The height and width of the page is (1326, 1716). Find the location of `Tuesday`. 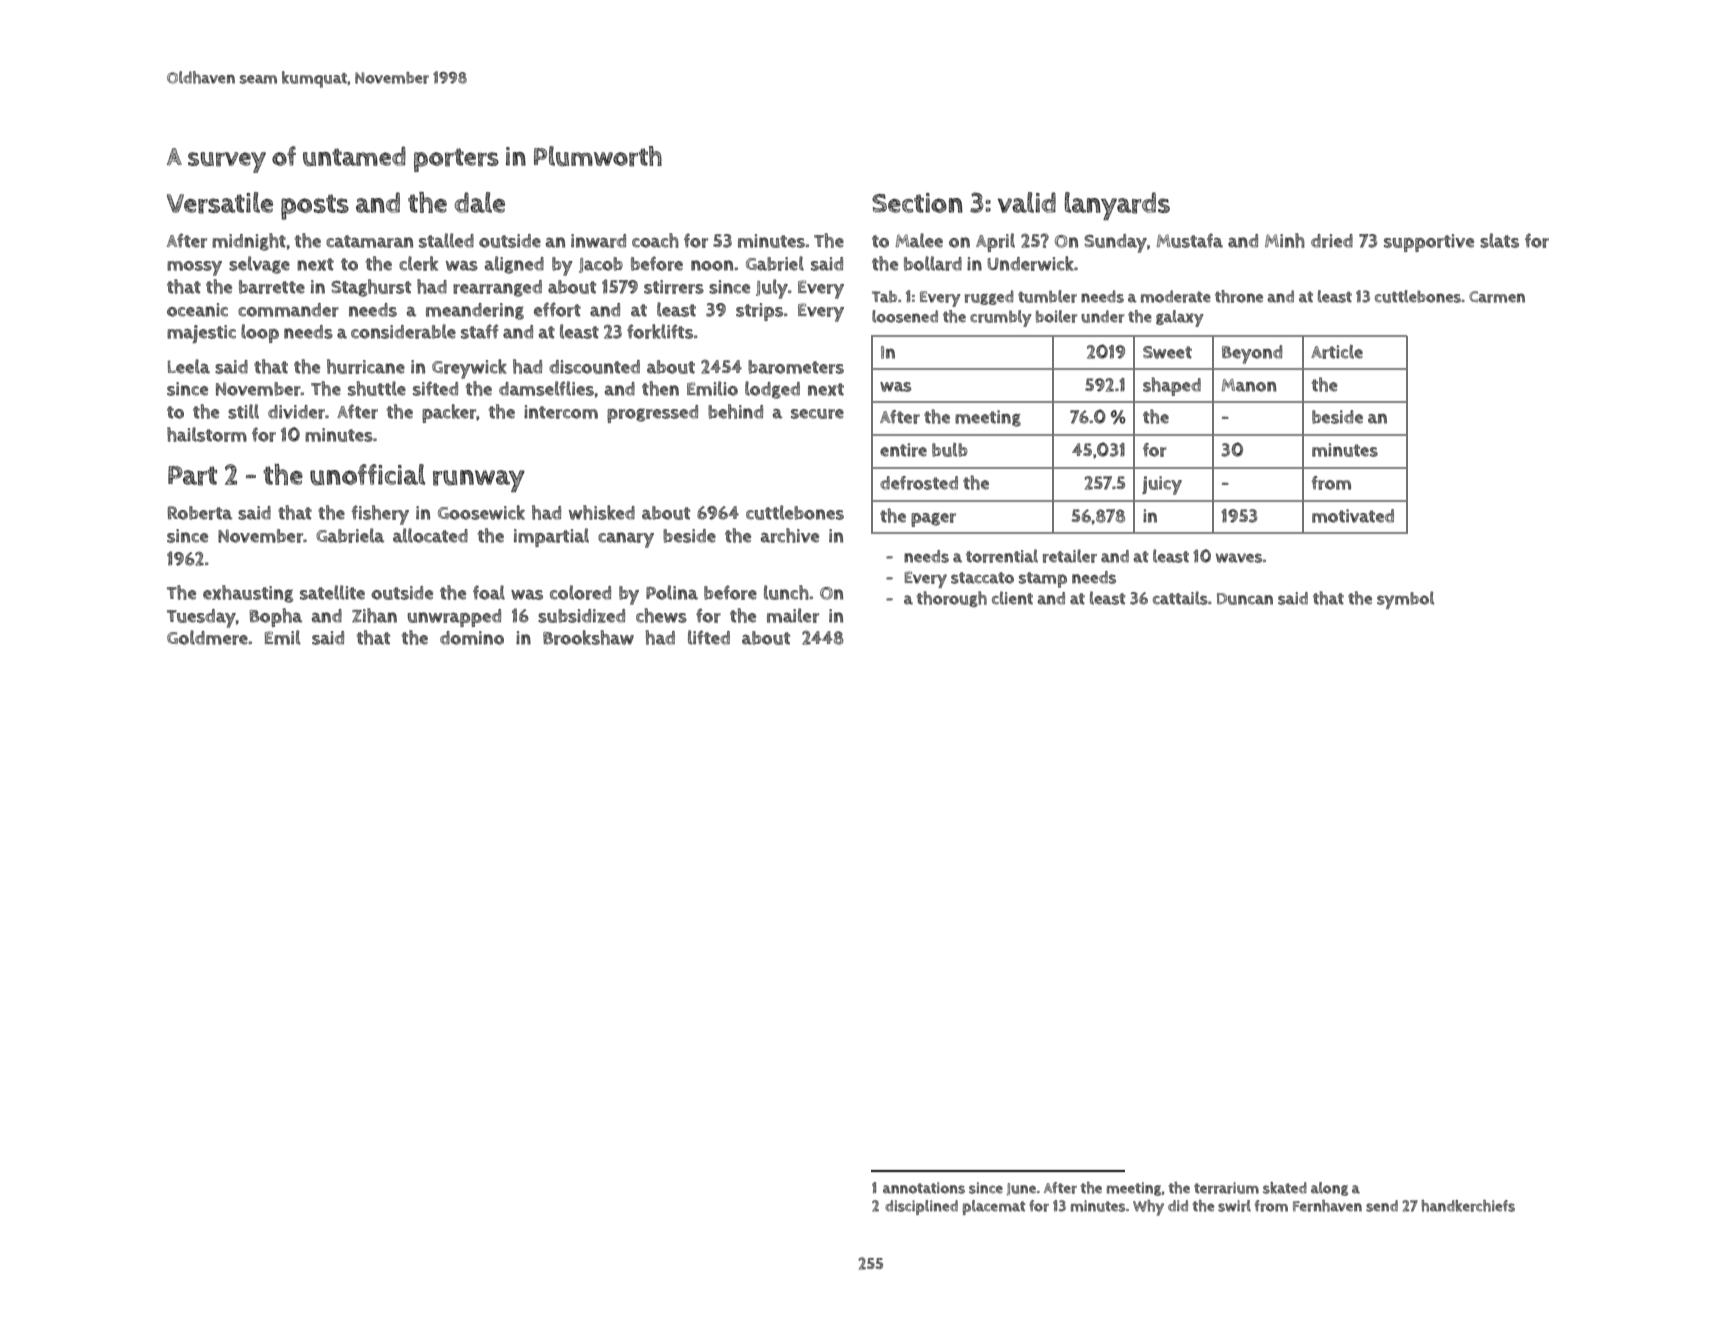

Tuesday is located at coordinates (201, 618).
